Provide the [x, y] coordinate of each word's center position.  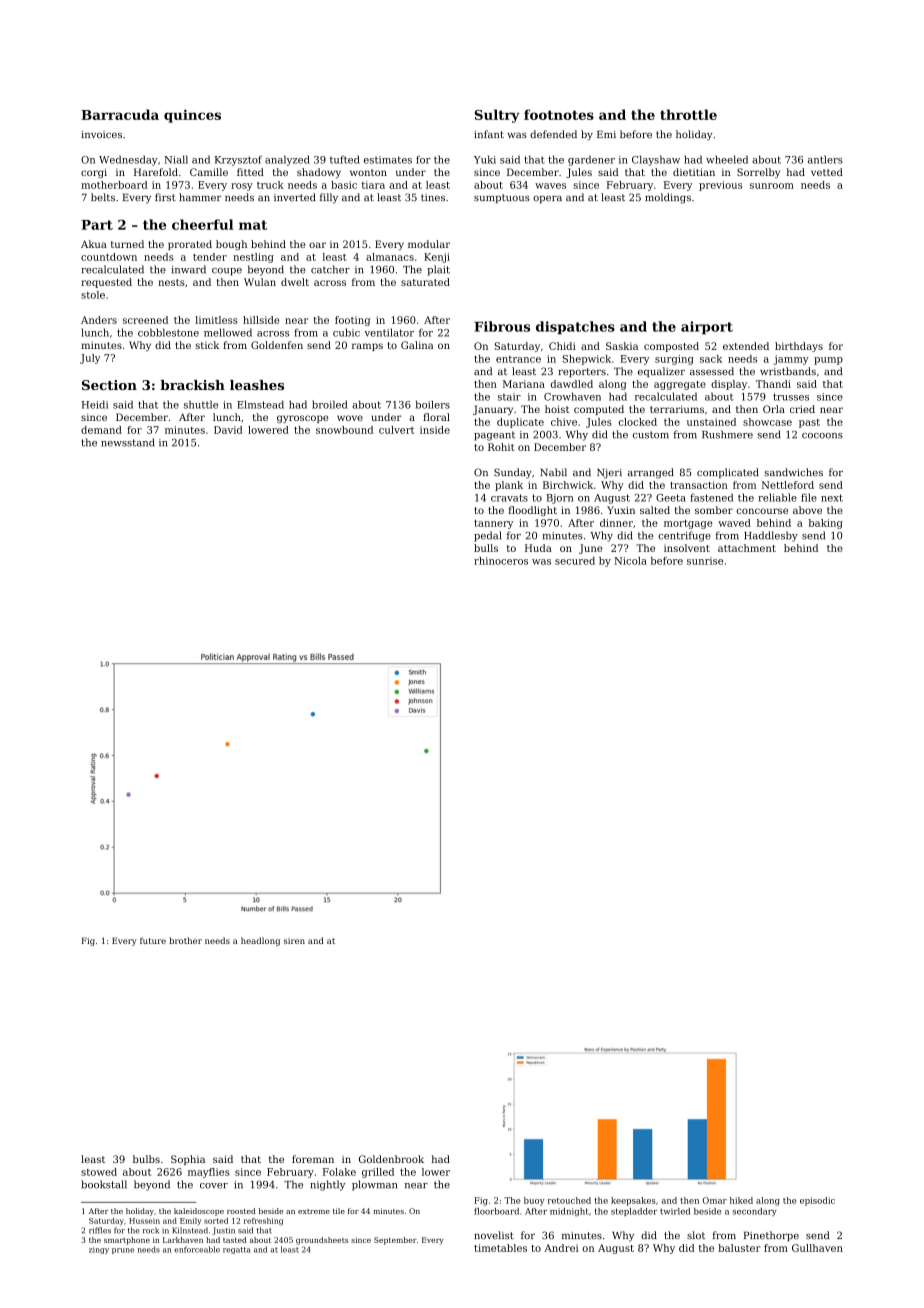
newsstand [128, 442]
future [153, 940]
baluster [739, 1248]
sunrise [705, 561]
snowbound [344, 430]
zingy [99, 1250]
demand [101, 430]
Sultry [497, 116]
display [729, 385]
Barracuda [120, 114]
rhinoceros [501, 561]
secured [575, 561]
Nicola [630, 561]
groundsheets [322, 1241]
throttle [688, 114]
